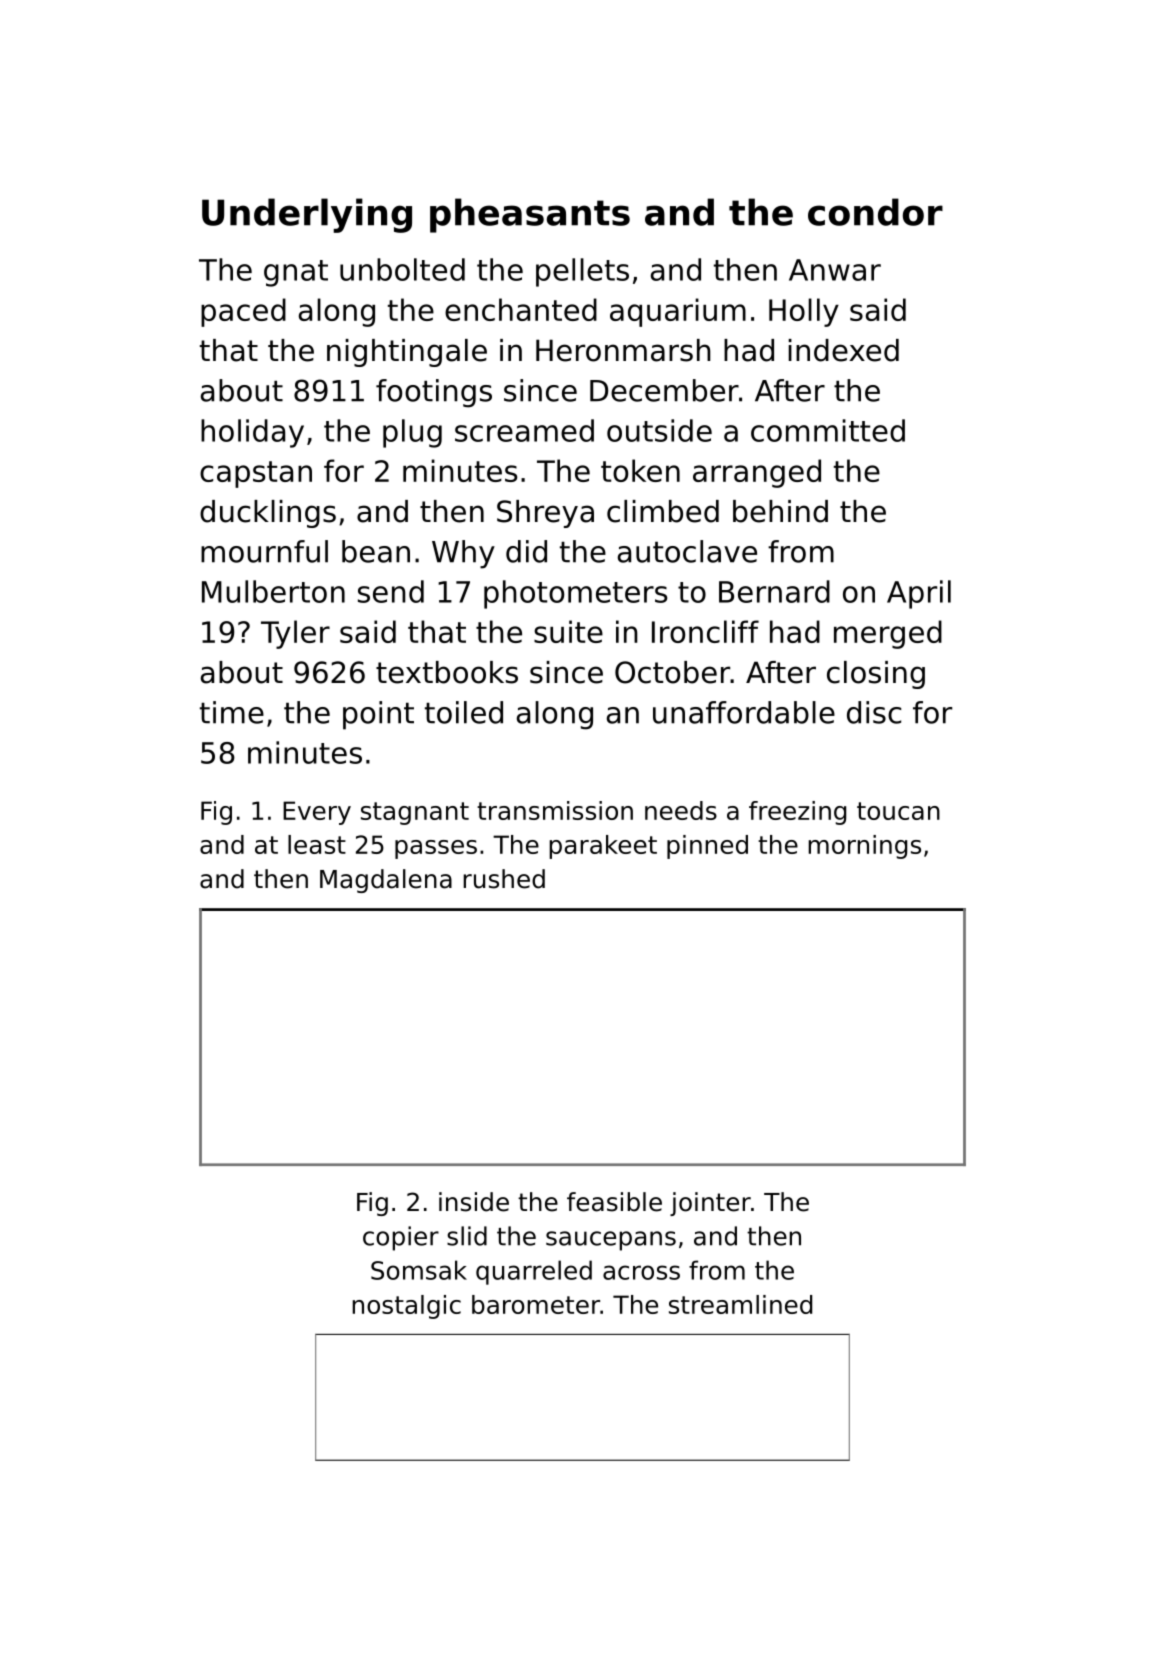  I want to click on behind, so click(780, 511).
